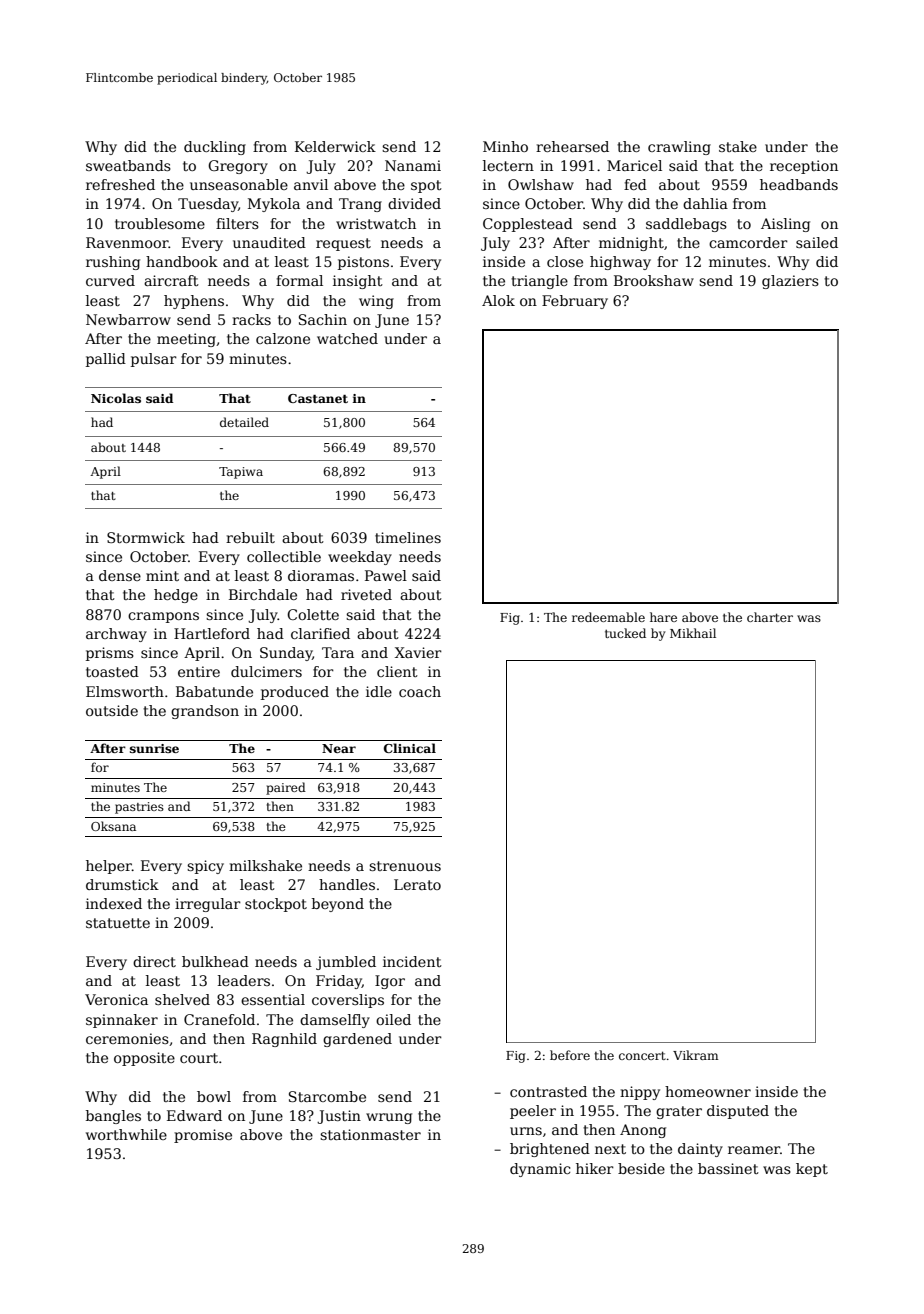 The width and height of the screenshot is (924, 1314). I want to click on Tuesday, so click(208, 205).
